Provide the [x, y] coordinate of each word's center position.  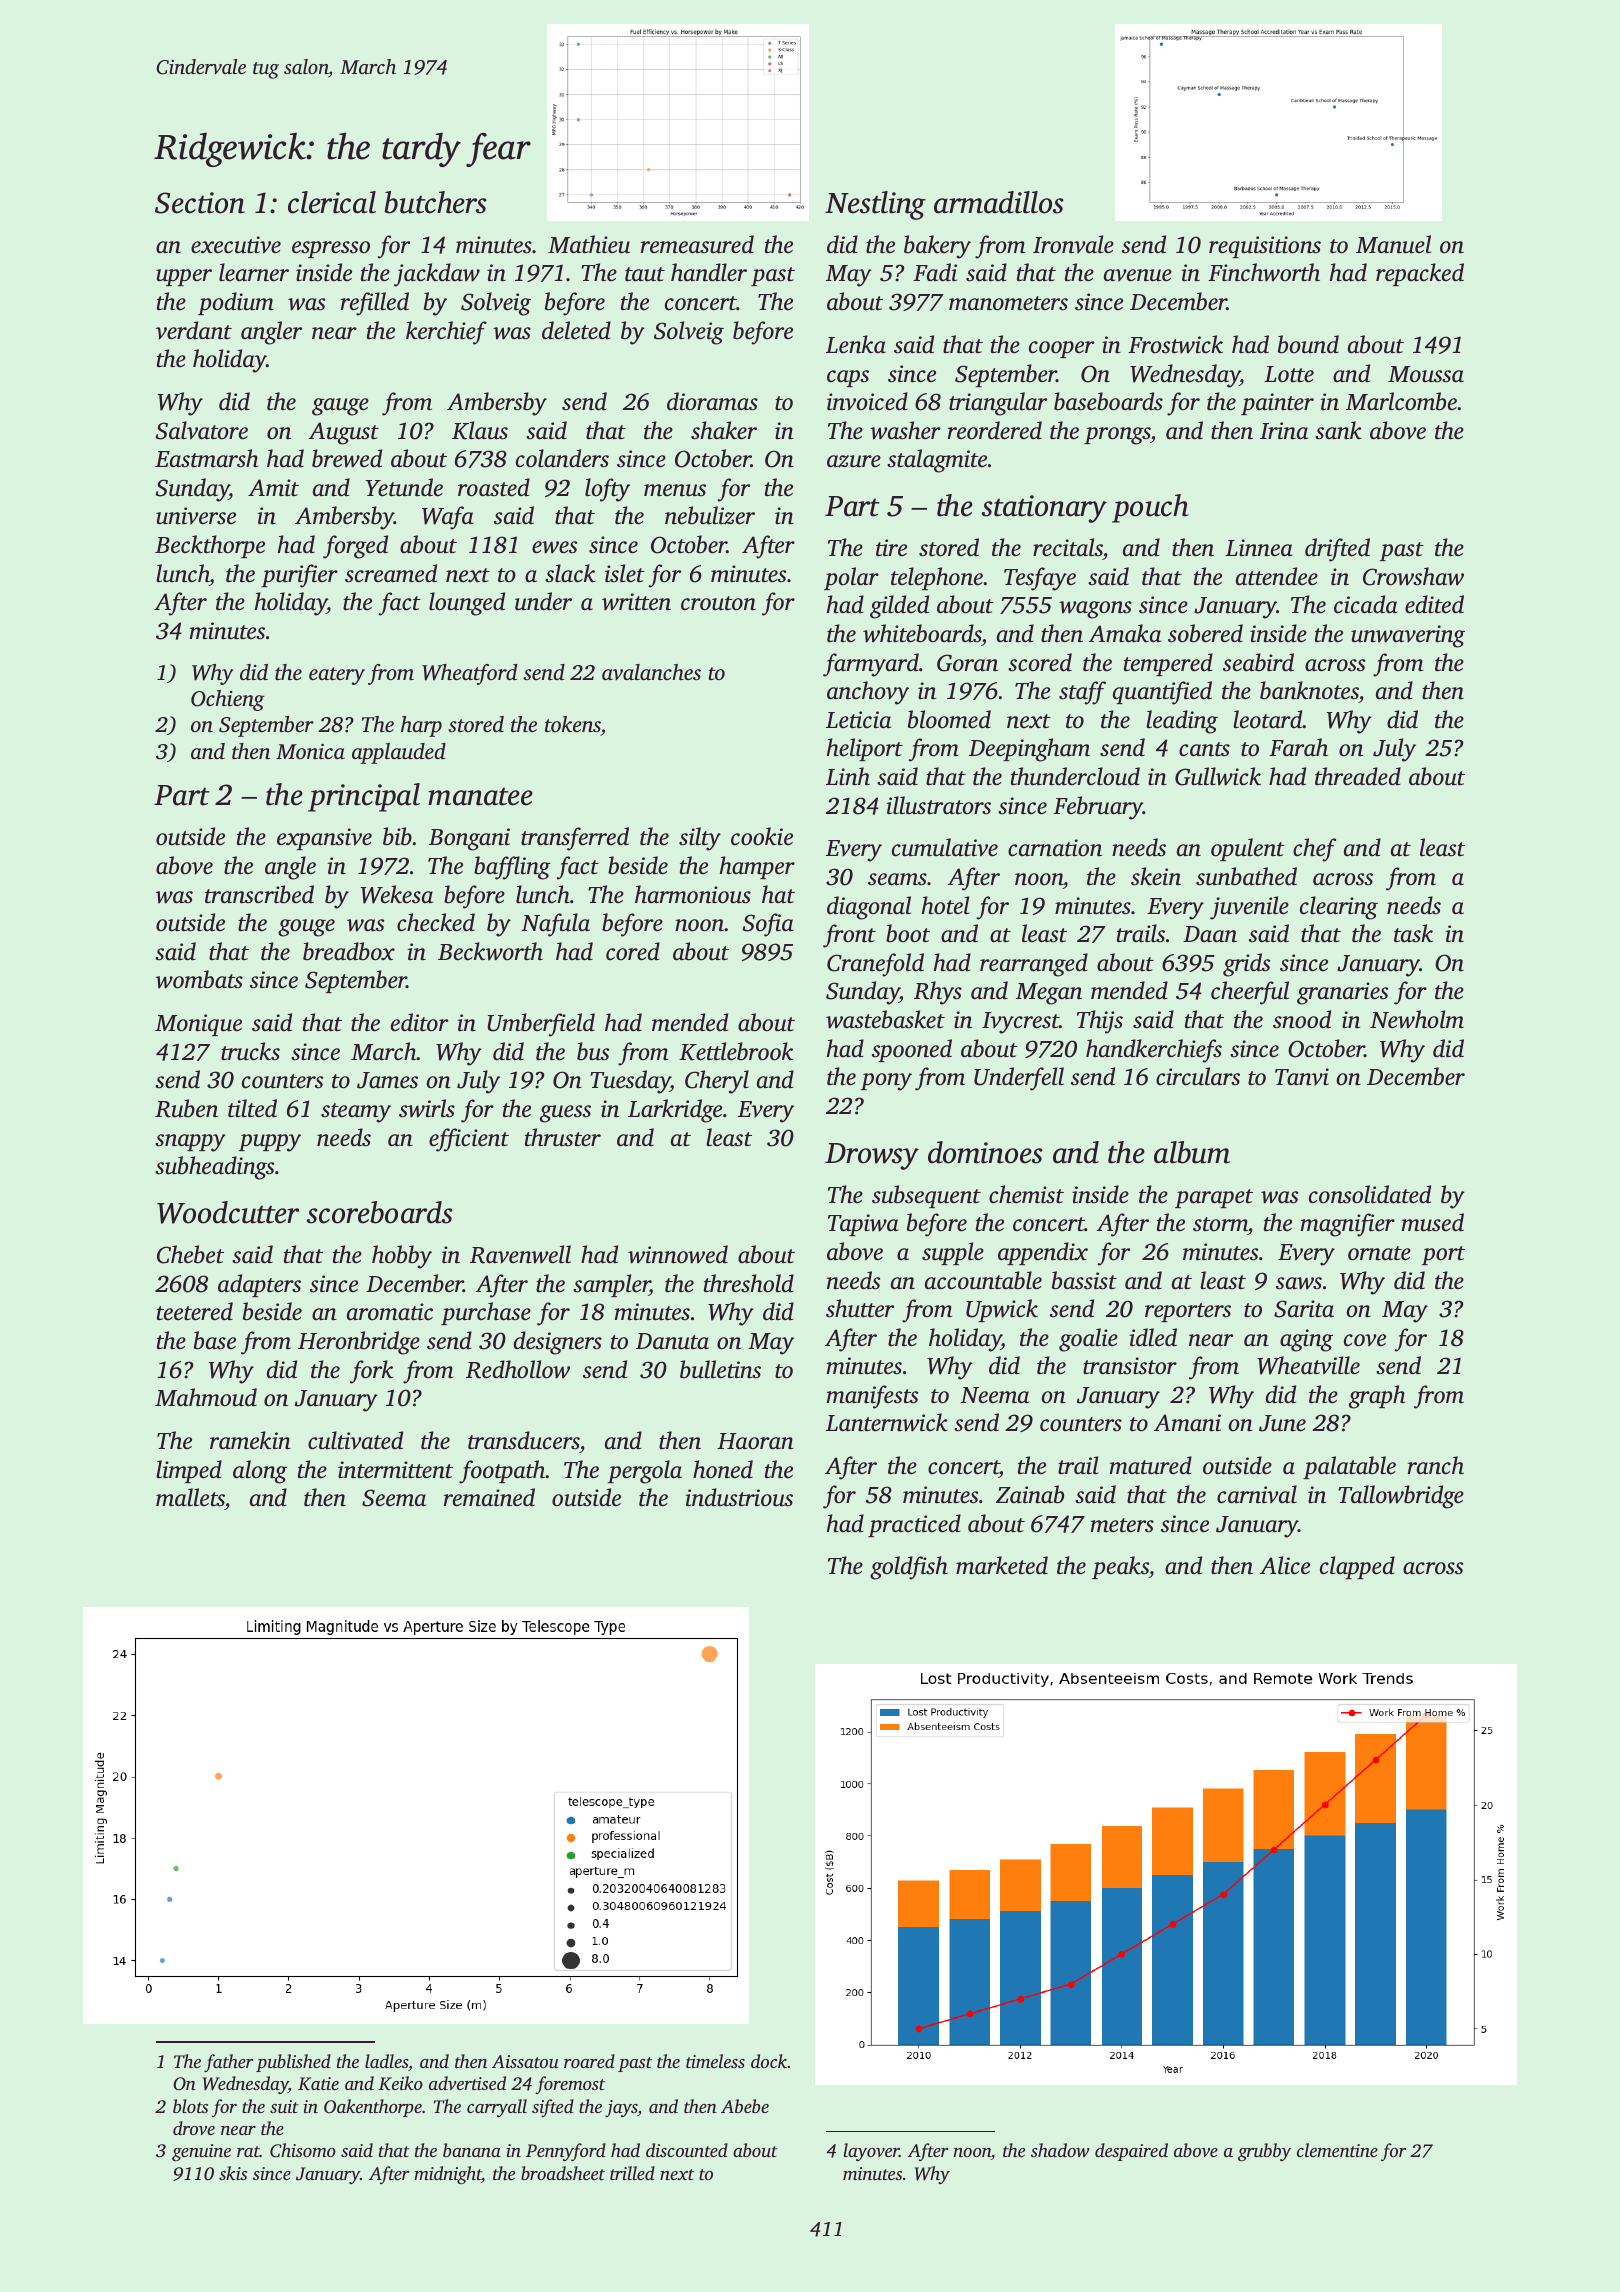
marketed [1002, 1565]
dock [769, 2061]
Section [200, 203]
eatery [337, 676]
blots [190, 2106]
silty [700, 839]
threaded [1358, 776]
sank [1338, 430]
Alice [1285, 1565]
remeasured [697, 244]
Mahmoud [206, 1397]
